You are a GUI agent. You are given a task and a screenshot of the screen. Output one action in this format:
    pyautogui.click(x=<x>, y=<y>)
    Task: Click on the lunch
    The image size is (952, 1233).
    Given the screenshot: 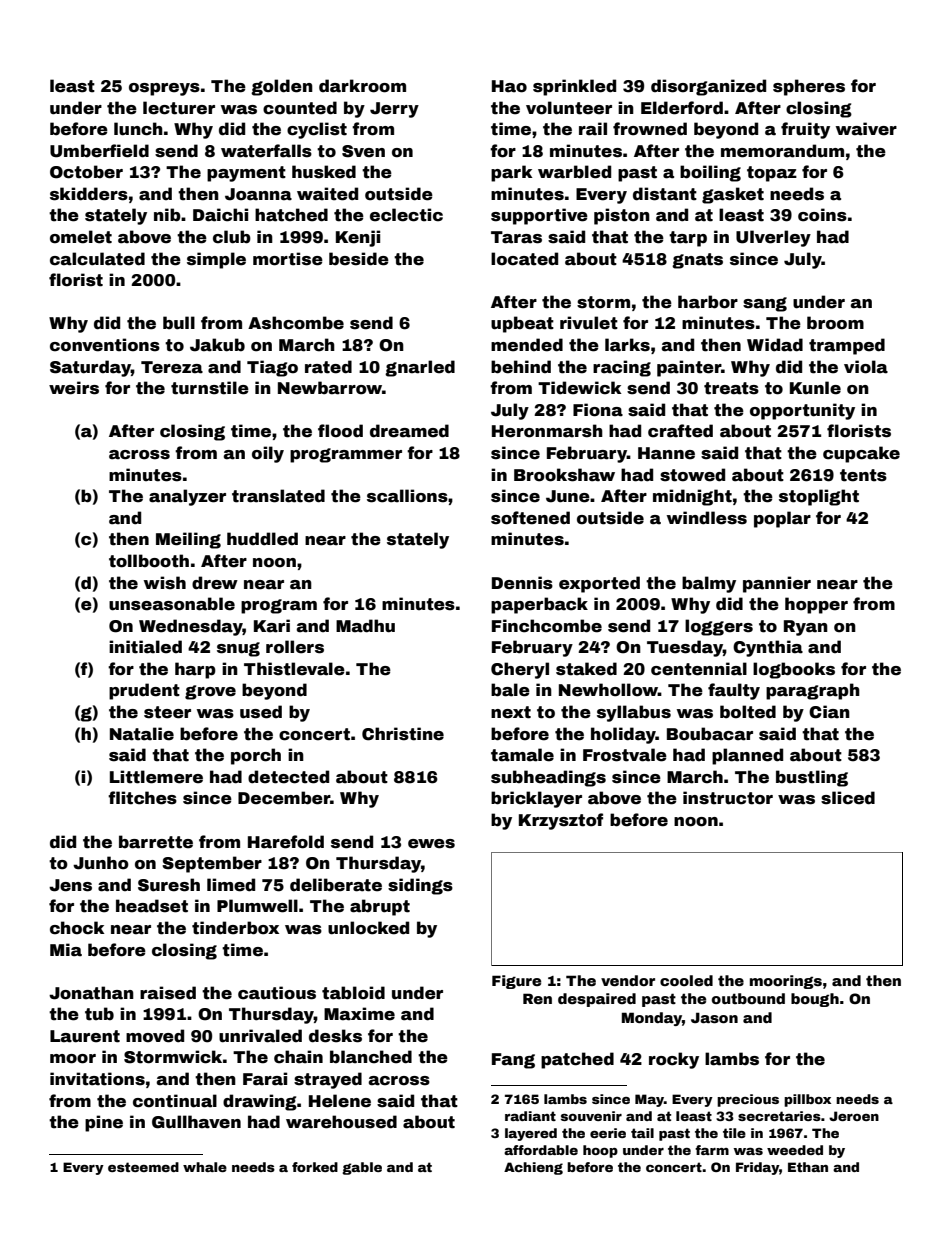 What is the action you would take?
    pyautogui.click(x=138, y=129)
